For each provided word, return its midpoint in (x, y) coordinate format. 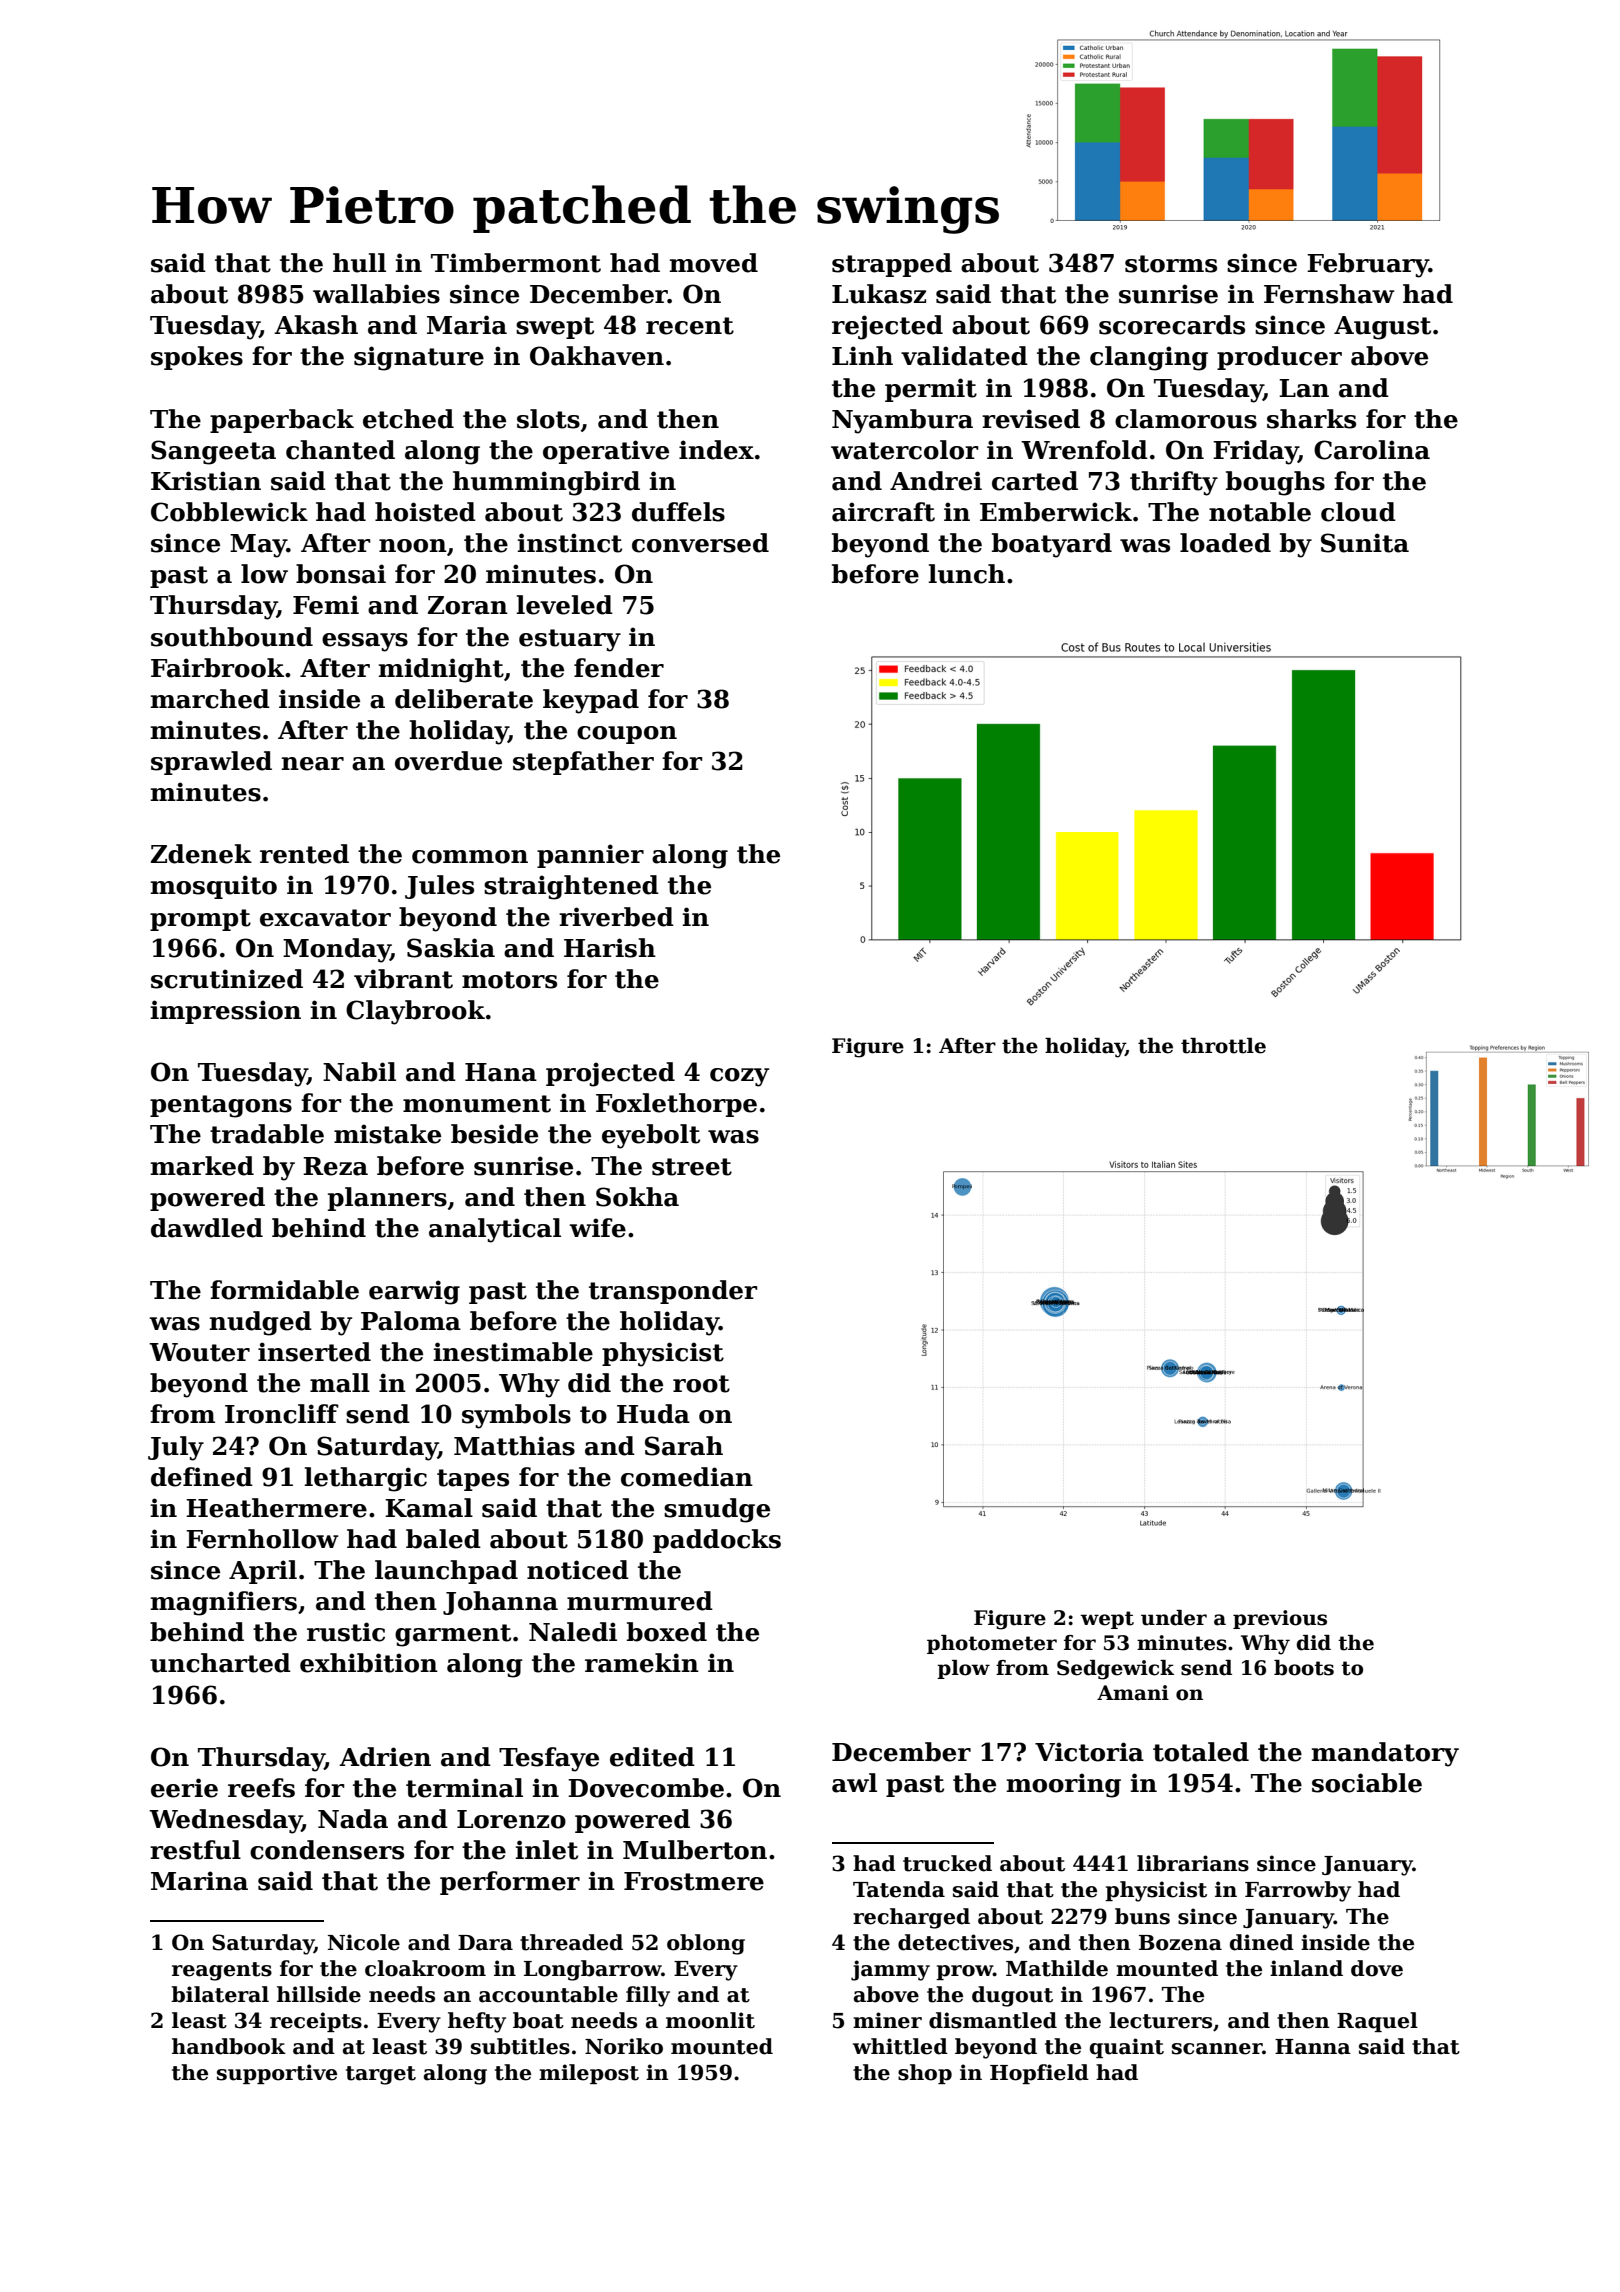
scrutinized (227, 979)
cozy (739, 1077)
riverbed (616, 917)
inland (1306, 1968)
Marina (199, 1881)
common (470, 857)
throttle (1223, 1046)
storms (1171, 264)
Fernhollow (262, 1539)
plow (963, 1669)
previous (1280, 1619)
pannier (590, 856)
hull (359, 263)
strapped (892, 265)
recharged (911, 1918)
